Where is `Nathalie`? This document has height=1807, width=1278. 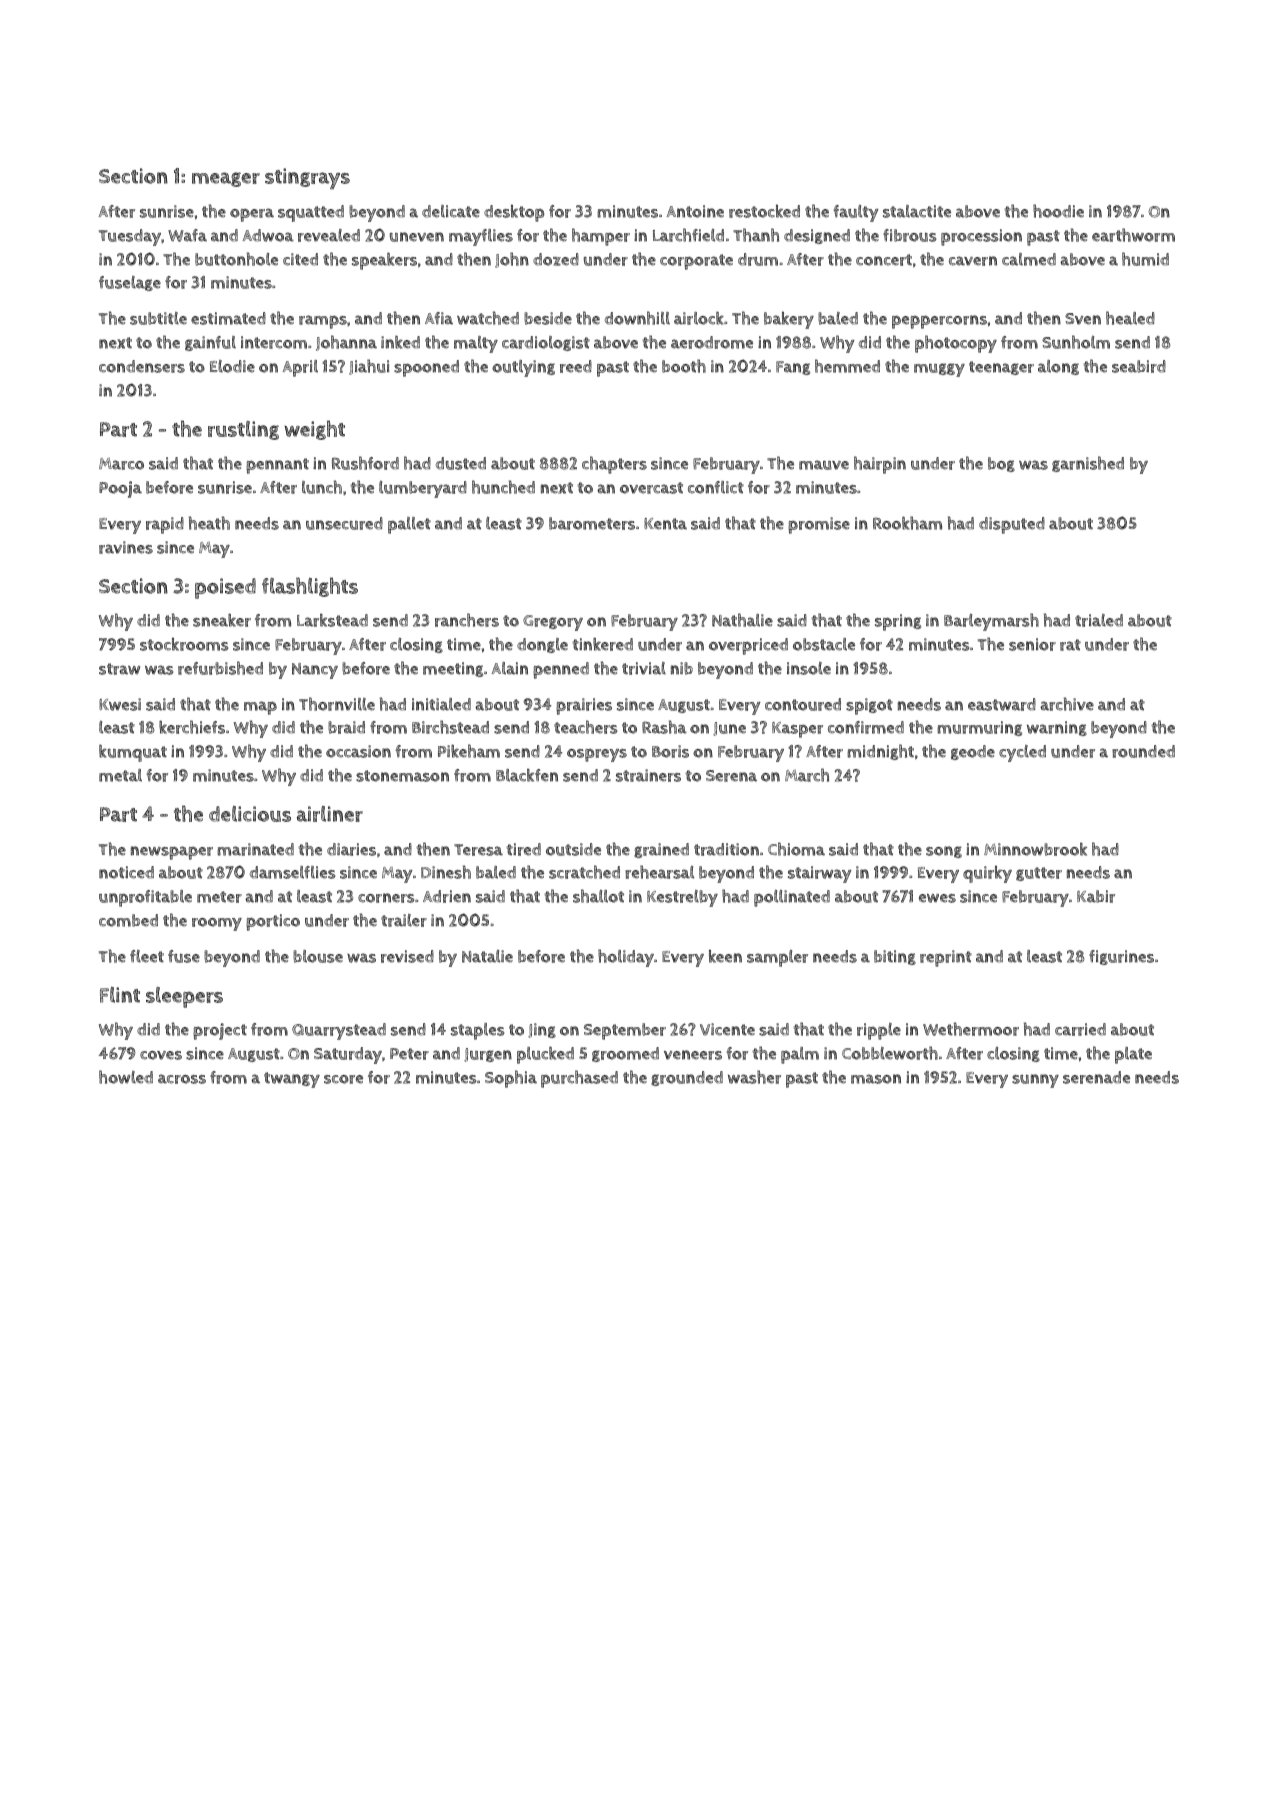
Nathalie is located at coordinates (742, 620).
